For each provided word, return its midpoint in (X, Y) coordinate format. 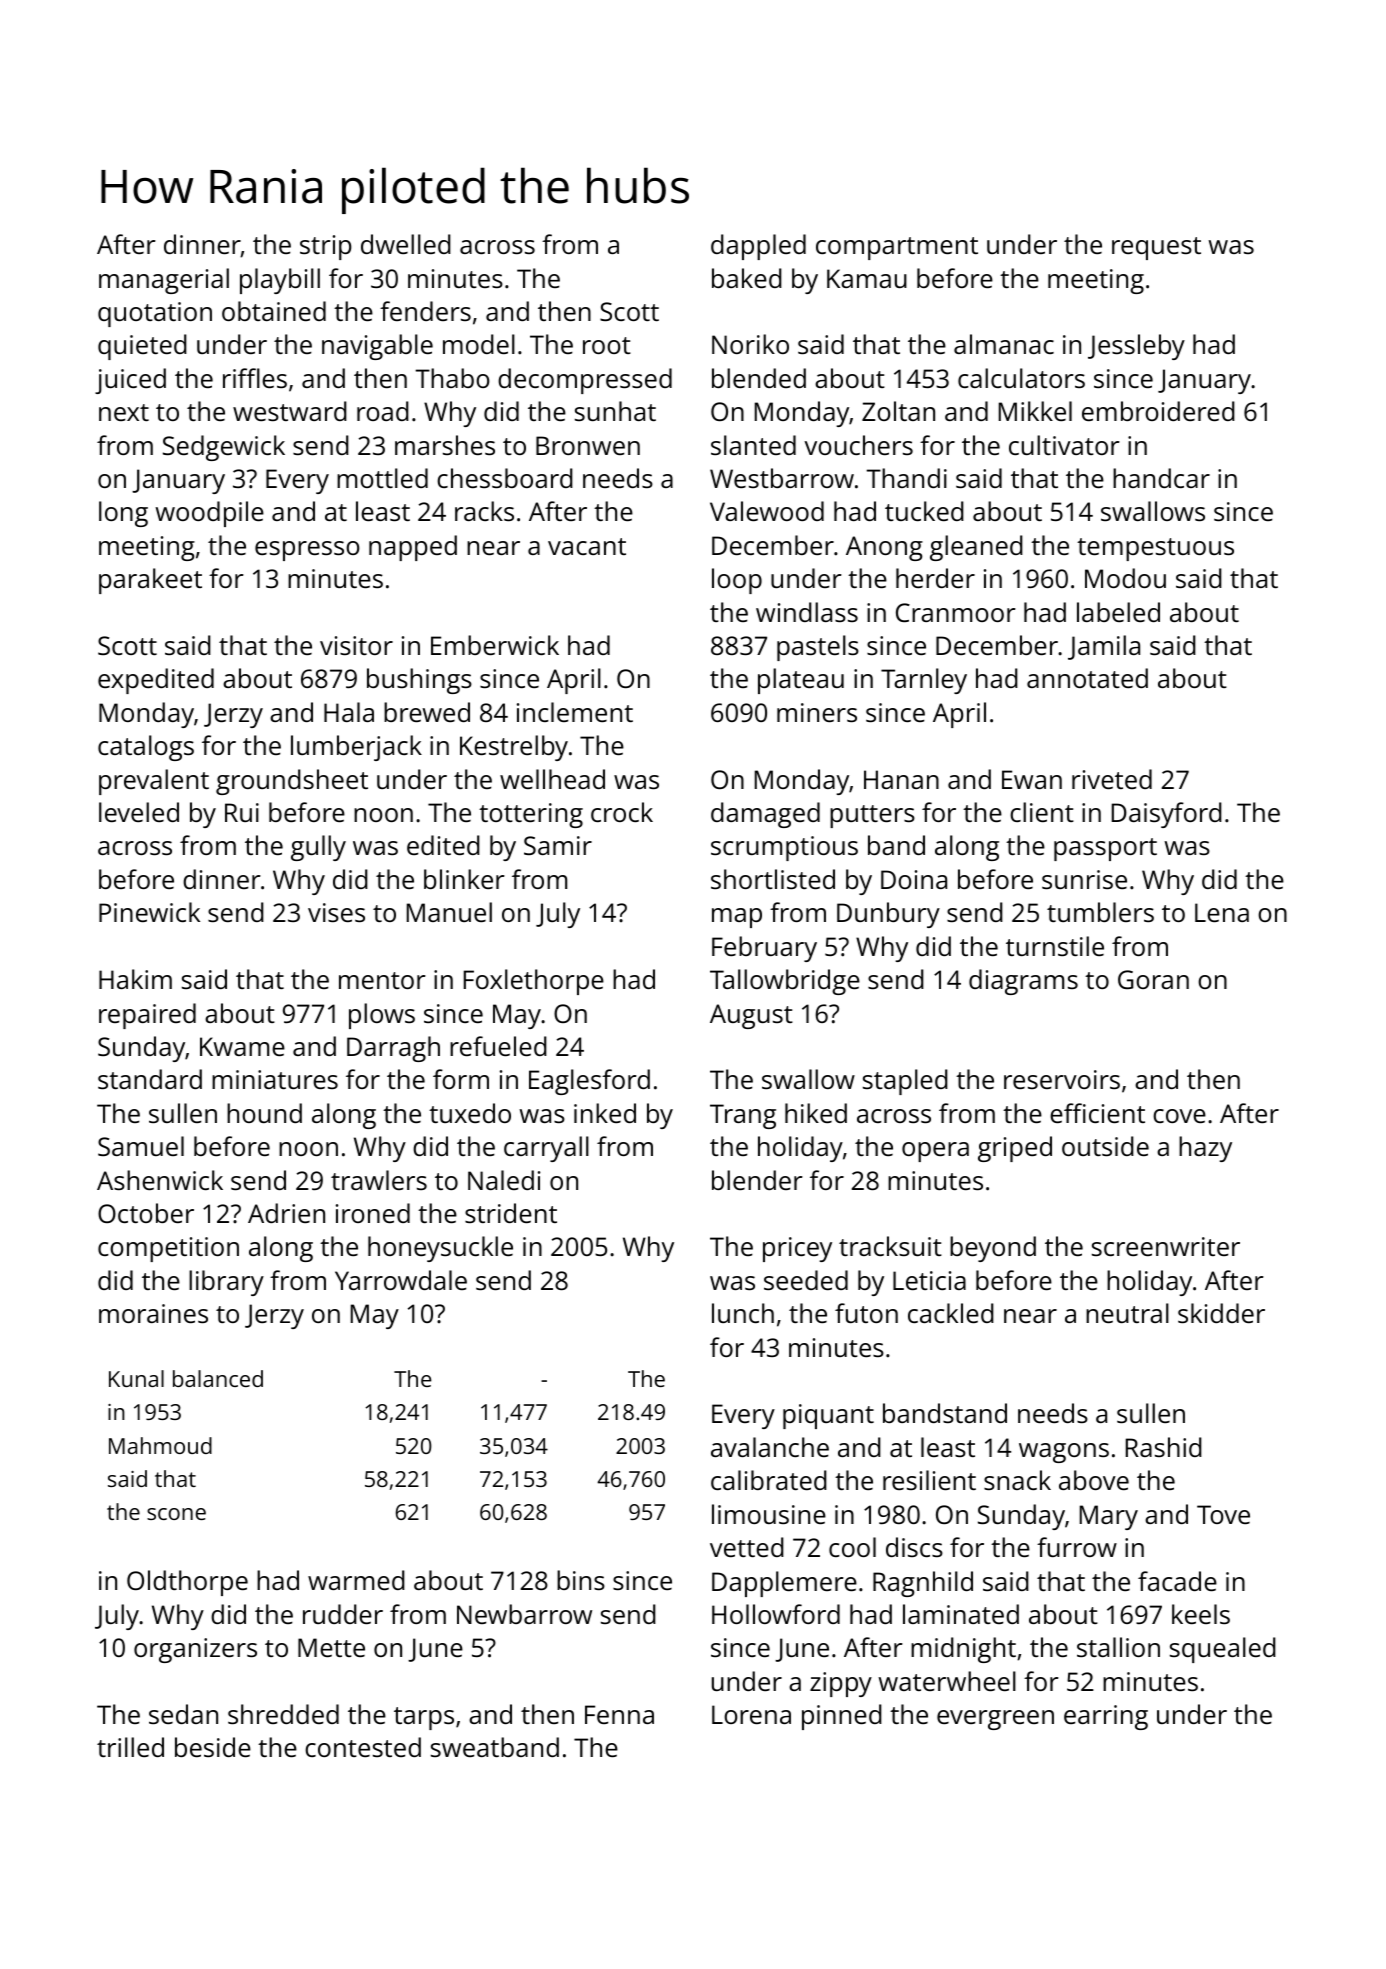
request (1156, 248)
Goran (1153, 979)
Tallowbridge (785, 982)
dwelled (406, 244)
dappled (758, 247)
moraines (153, 1313)
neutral (1127, 1313)
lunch (743, 1313)
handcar (1161, 478)
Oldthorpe (187, 1583)
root (607, 345)
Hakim (135, 979)
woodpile (209, 514)
